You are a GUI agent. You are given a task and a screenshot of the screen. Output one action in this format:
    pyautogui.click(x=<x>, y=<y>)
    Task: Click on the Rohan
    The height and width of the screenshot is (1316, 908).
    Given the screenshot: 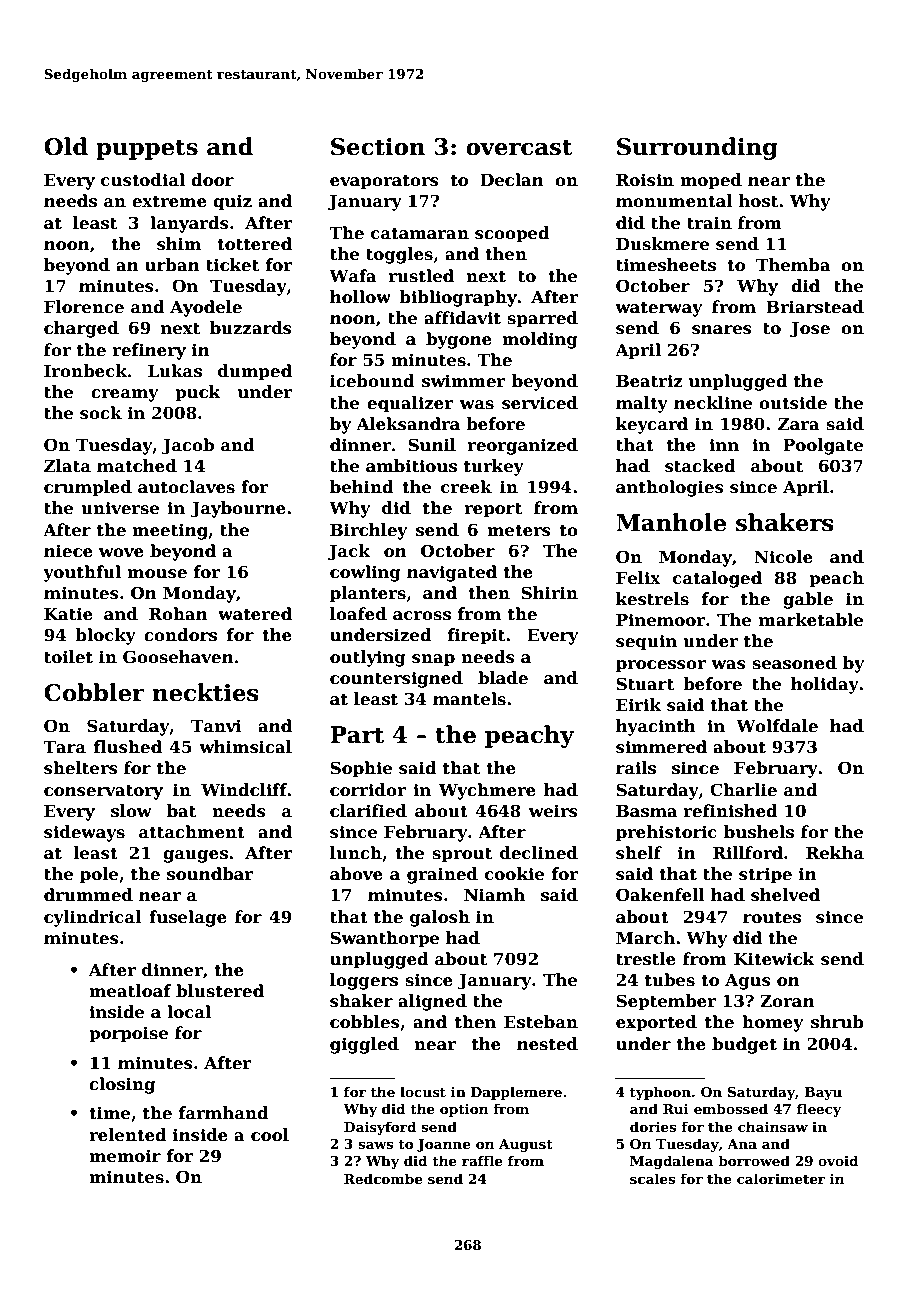 What is the action you would take?
    pyautogui.click(x=178, y=614)
